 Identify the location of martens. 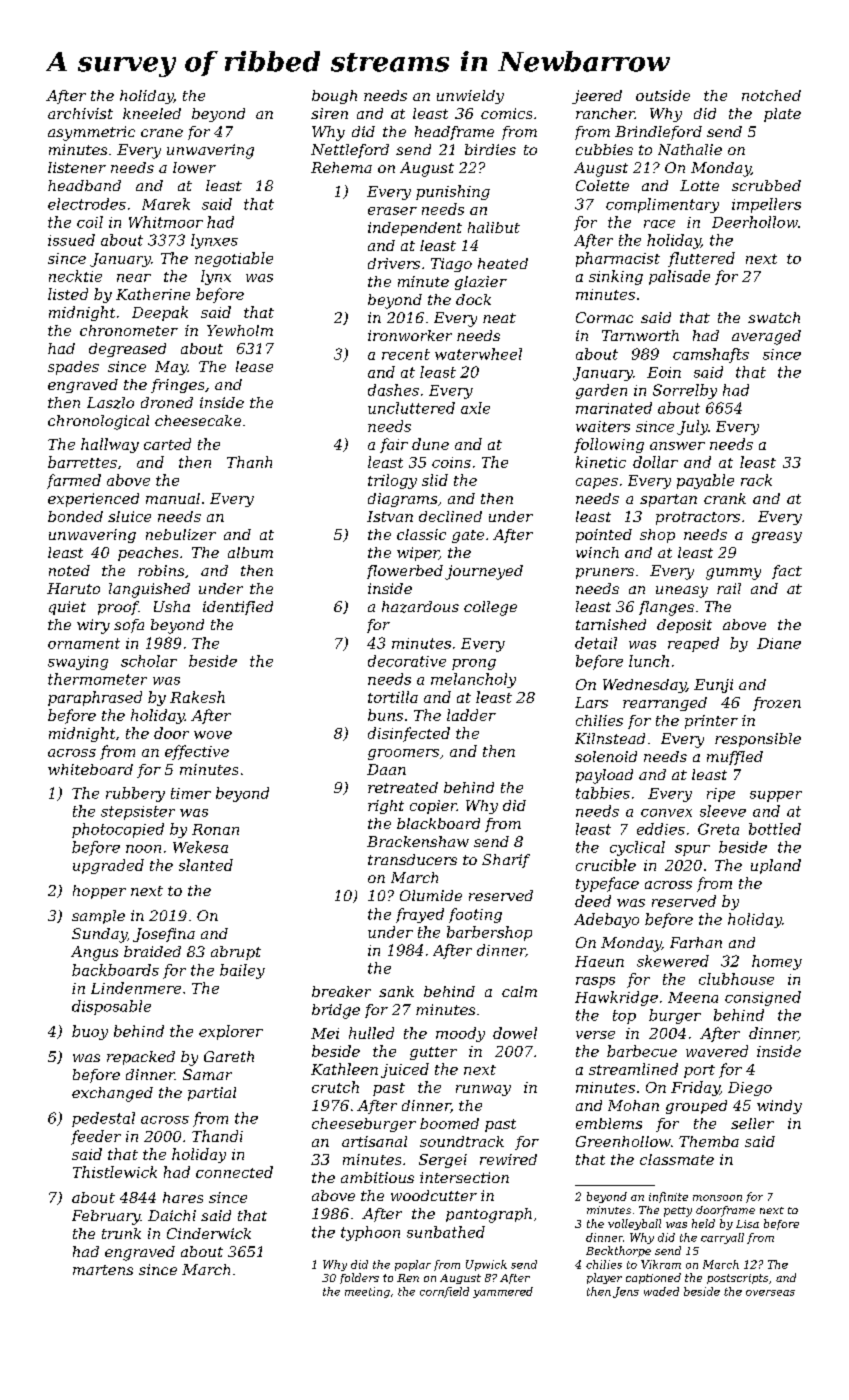
(103, 1270).
